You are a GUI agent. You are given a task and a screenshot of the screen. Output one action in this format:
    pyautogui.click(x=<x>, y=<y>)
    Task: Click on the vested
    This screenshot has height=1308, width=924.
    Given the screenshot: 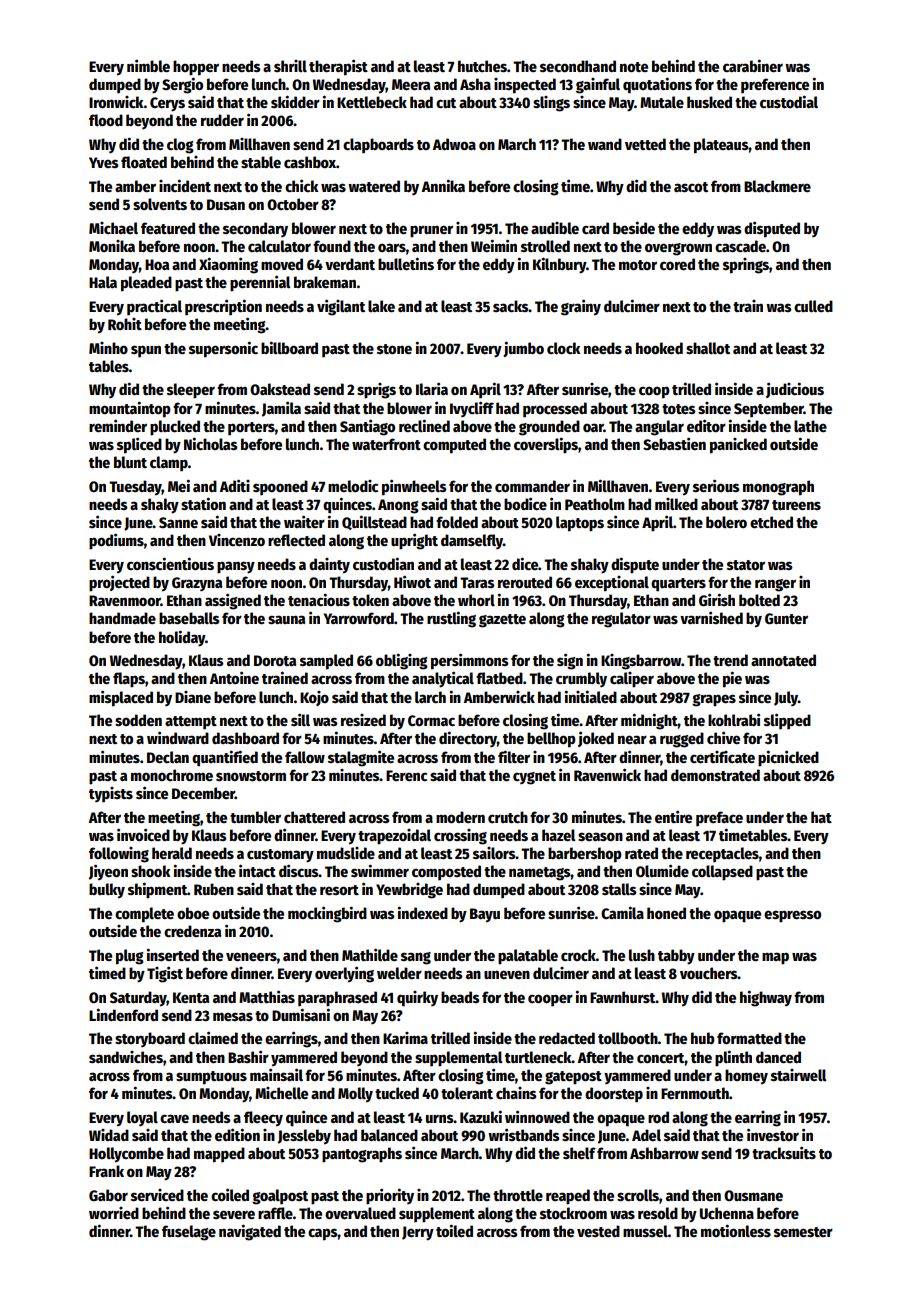 What is the action you would take?
    pyautogui.click(x=598, y=1231)
